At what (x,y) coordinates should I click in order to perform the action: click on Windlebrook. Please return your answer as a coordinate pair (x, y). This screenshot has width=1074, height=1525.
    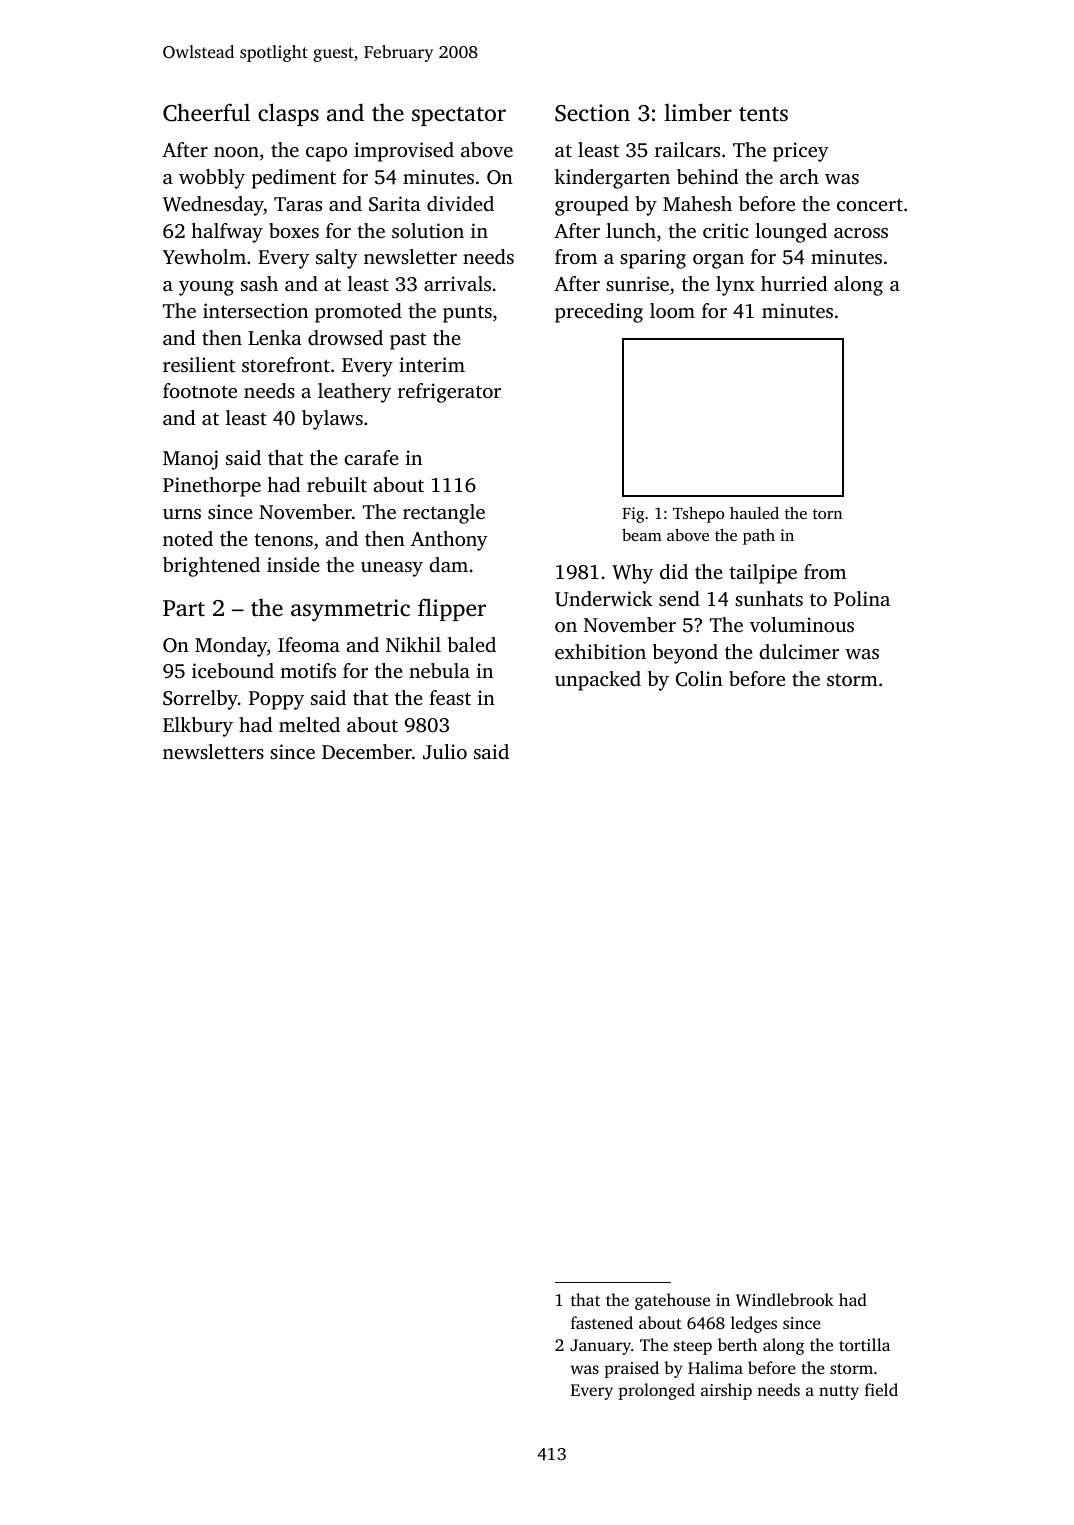
    Looking at the image, I should click on (785, 1299).
